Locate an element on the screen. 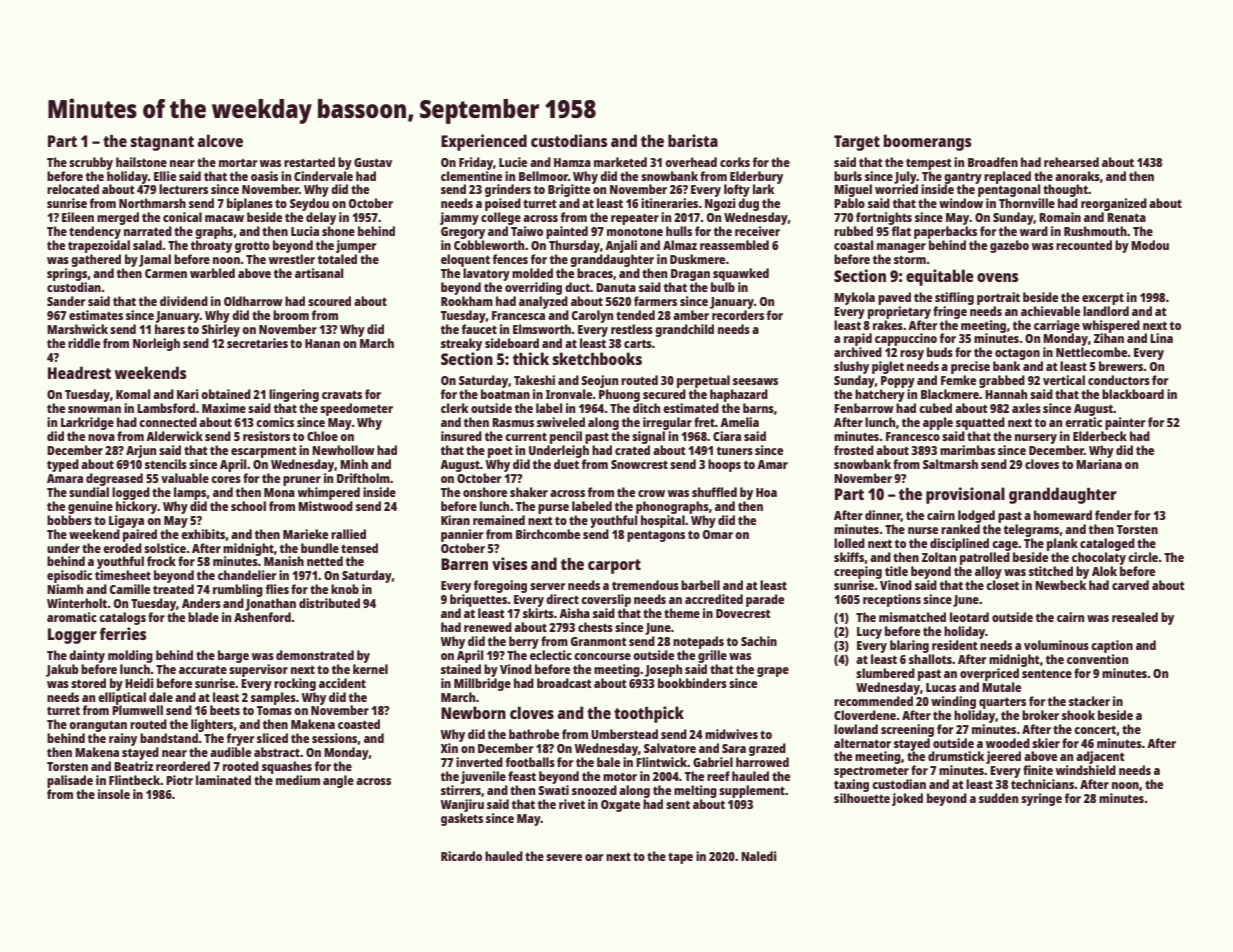 This screenshot has width=1233, height=952. boomerangs is located at coordinates (927, 142).
